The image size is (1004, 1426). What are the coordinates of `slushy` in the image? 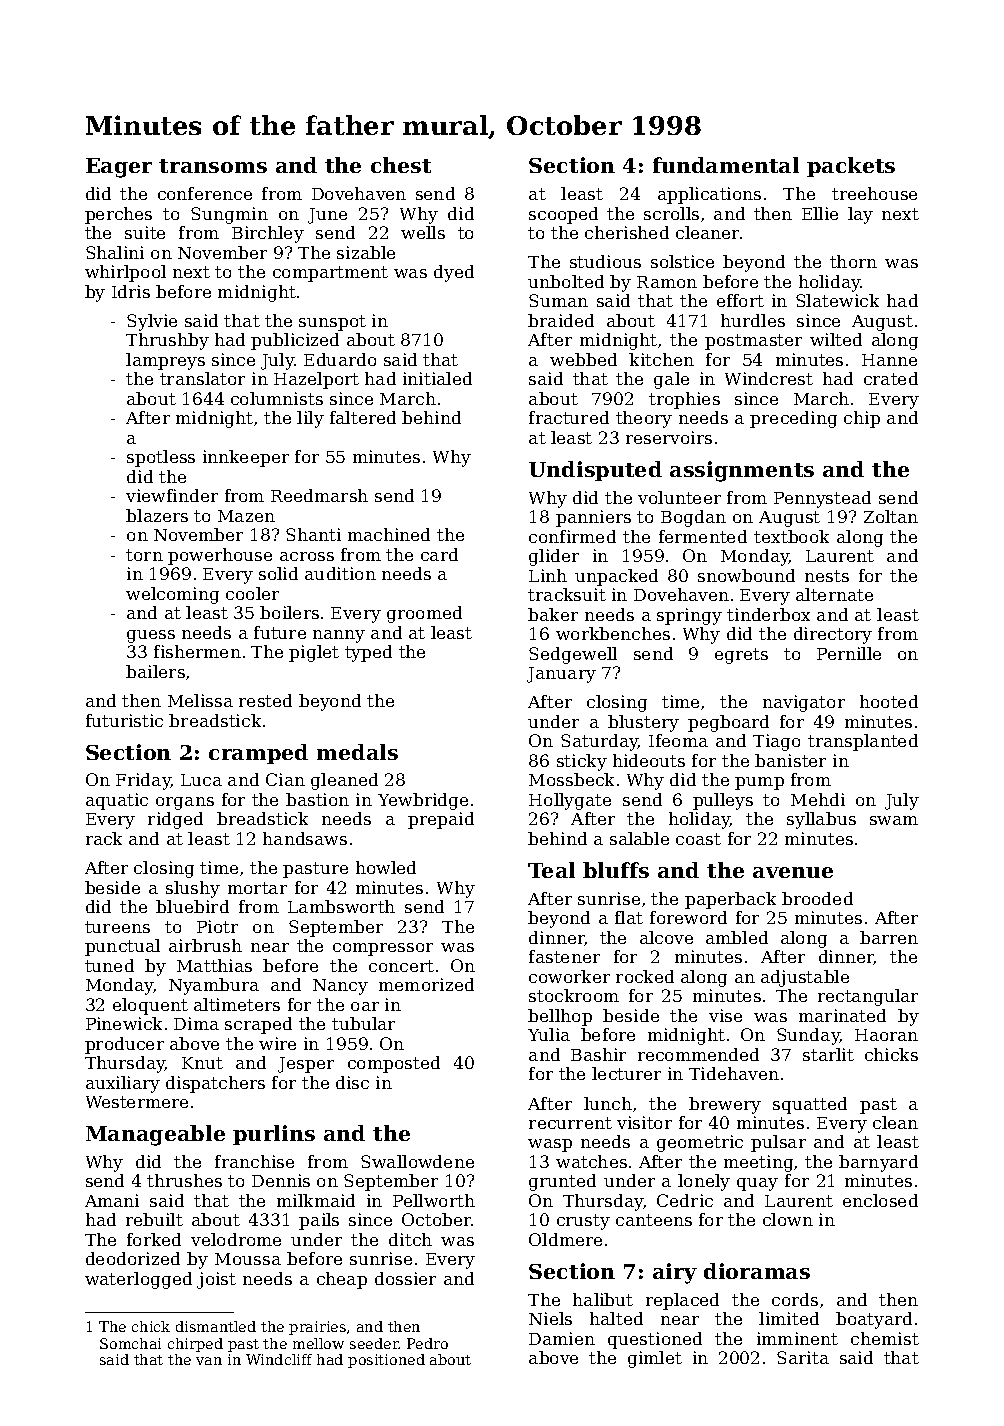 It's located at (193, 889).
